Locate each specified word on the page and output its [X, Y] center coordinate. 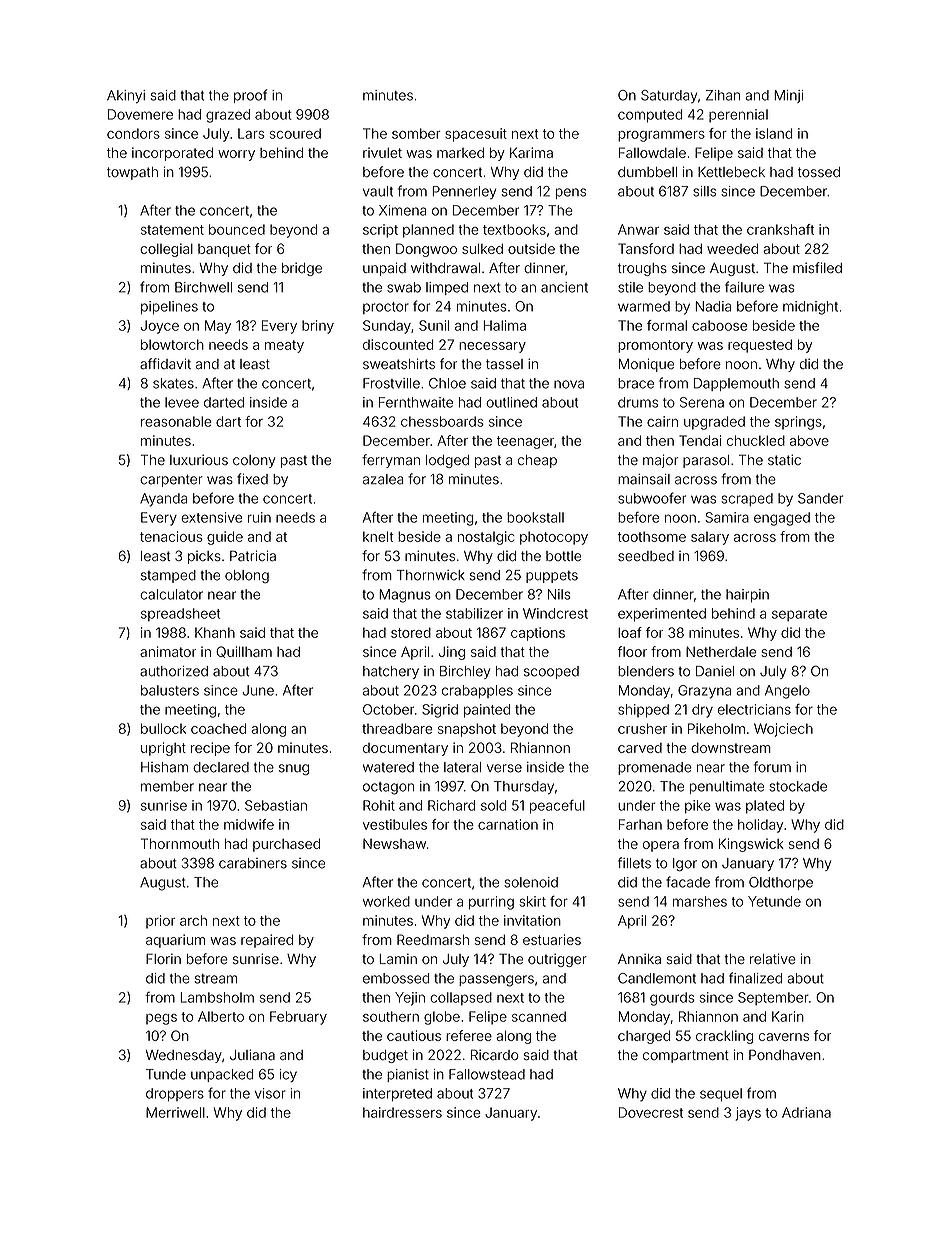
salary [710, 538]
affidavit [165, 363]
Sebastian [276, 805]
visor [270, 1093]
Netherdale [721, 651]
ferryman [391, 461]
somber [416, 133]
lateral [462, 767]
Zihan [723, 95]
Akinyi [126, 96]
